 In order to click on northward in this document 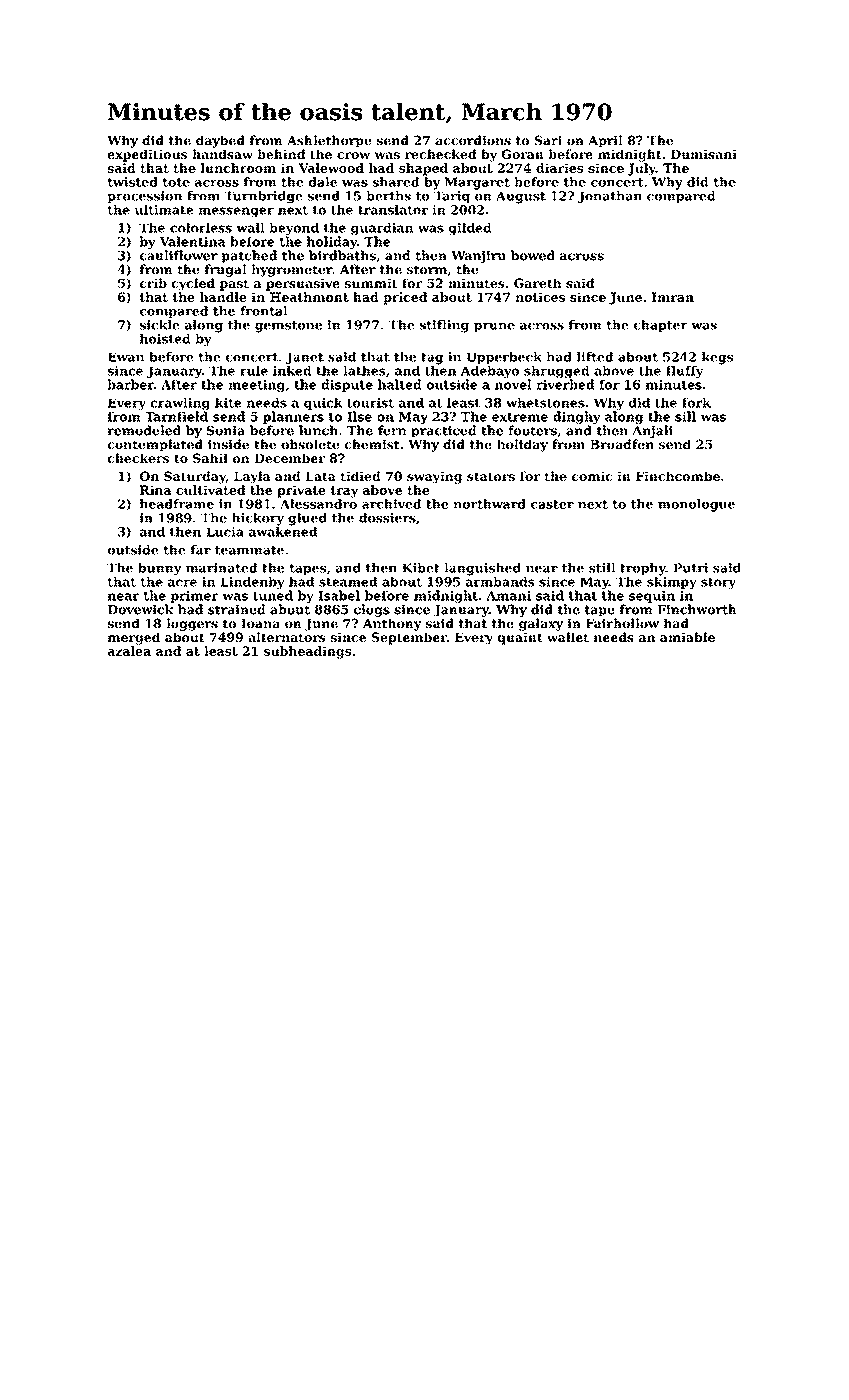, I will do `click(489, 504)`.
